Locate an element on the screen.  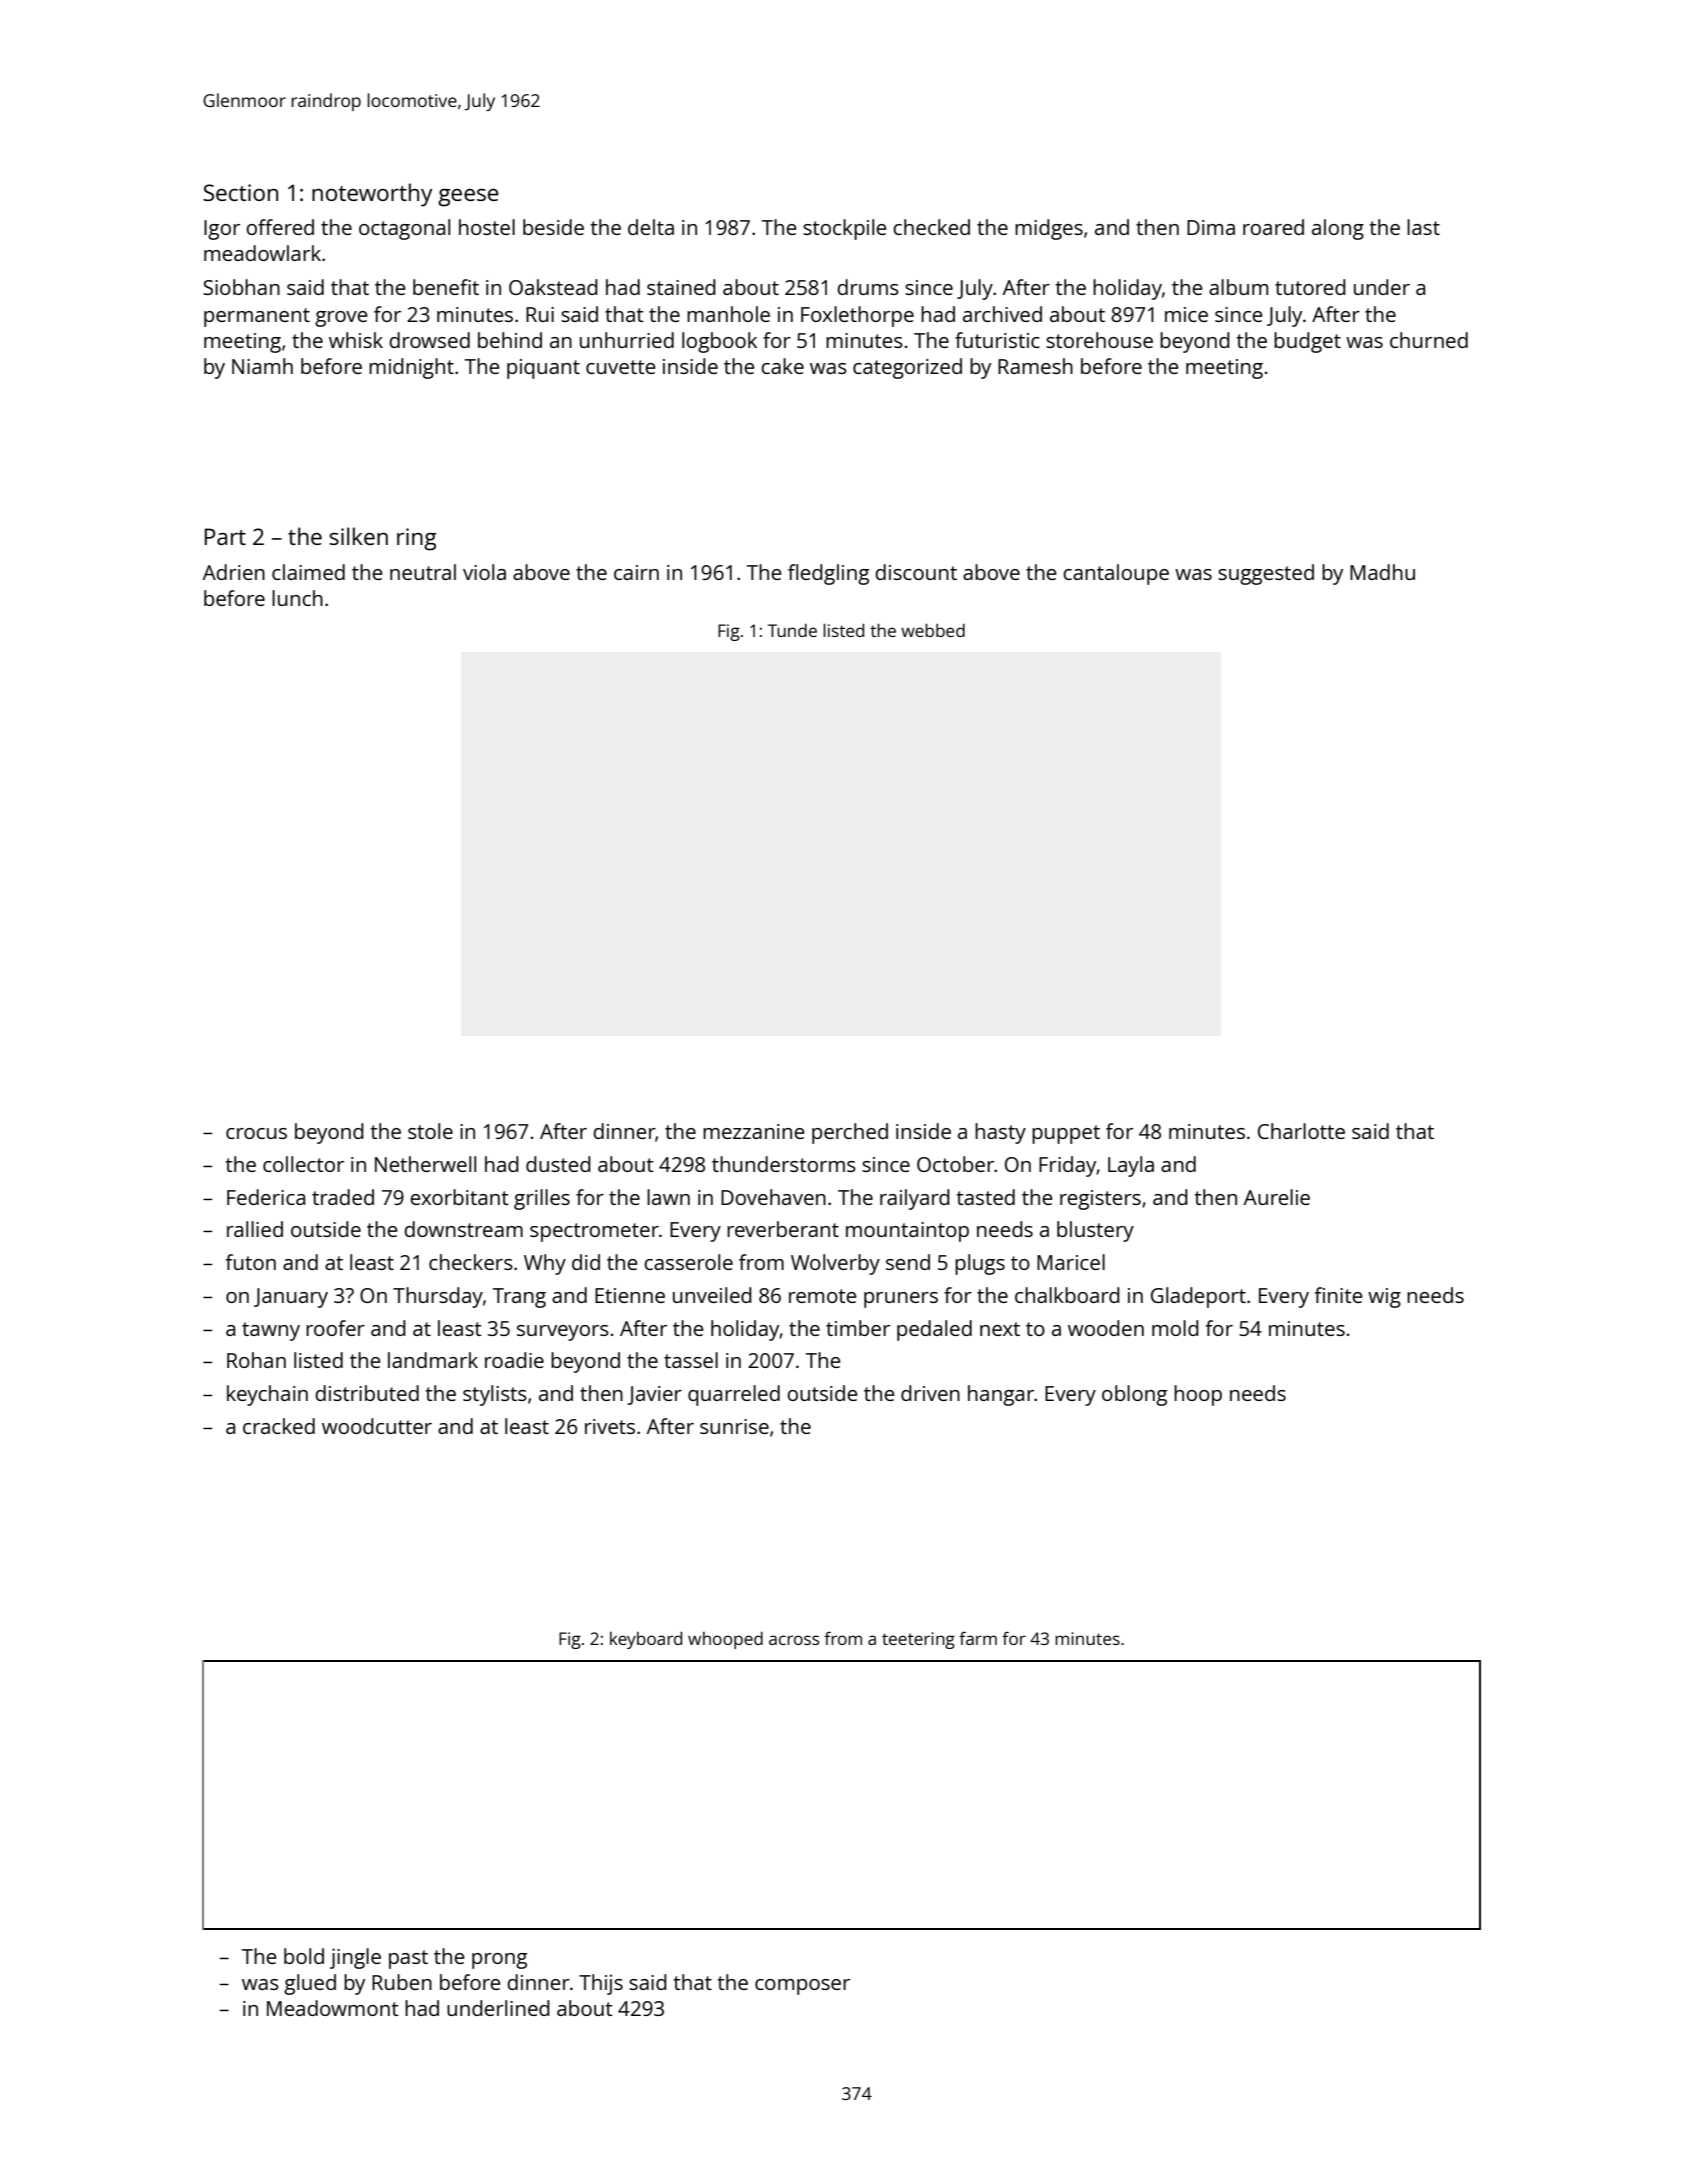
mold is located at coordinates (1175, 1328).
